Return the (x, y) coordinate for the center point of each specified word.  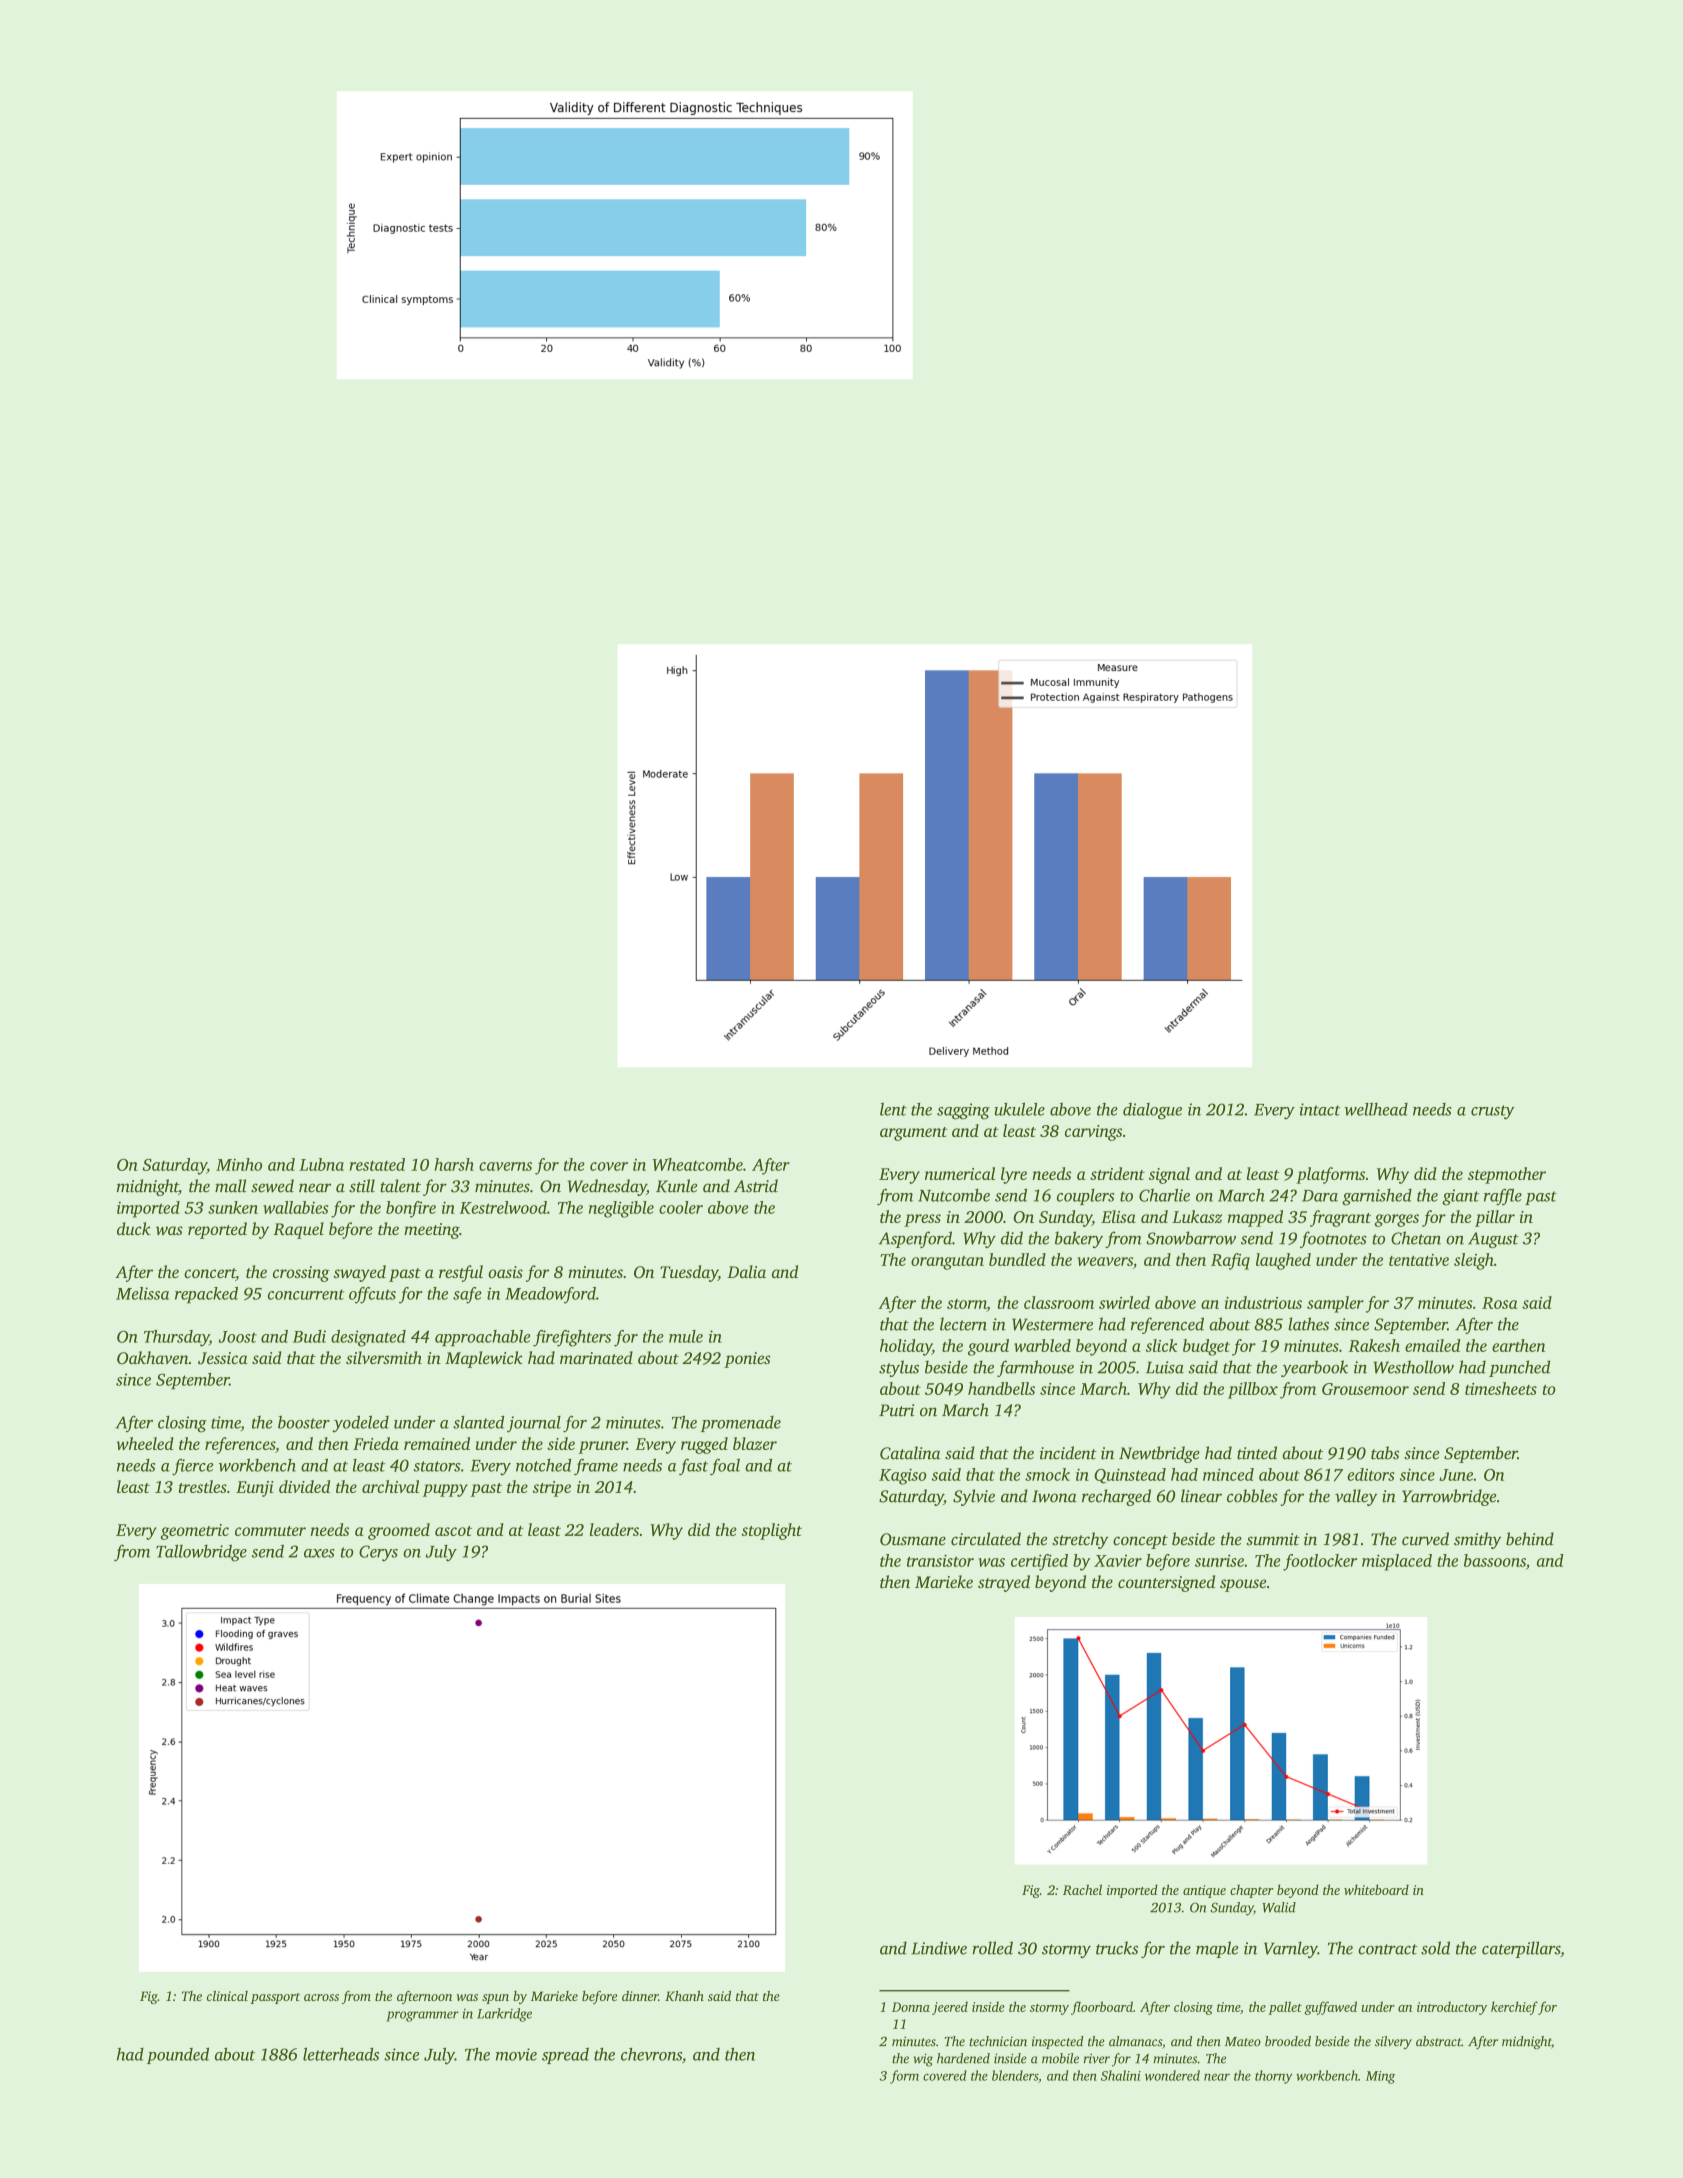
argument (914, 1134)
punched (1519, 1368)
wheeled (145, 1443)
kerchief (1514, 2008)
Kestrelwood (503, 1207)
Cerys (378, 1553)
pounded (178, 2055)
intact (1320, 1109)
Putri (897, 1410)
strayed (1004, 1583)
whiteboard (1376, 1889)
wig (923, 2060)
